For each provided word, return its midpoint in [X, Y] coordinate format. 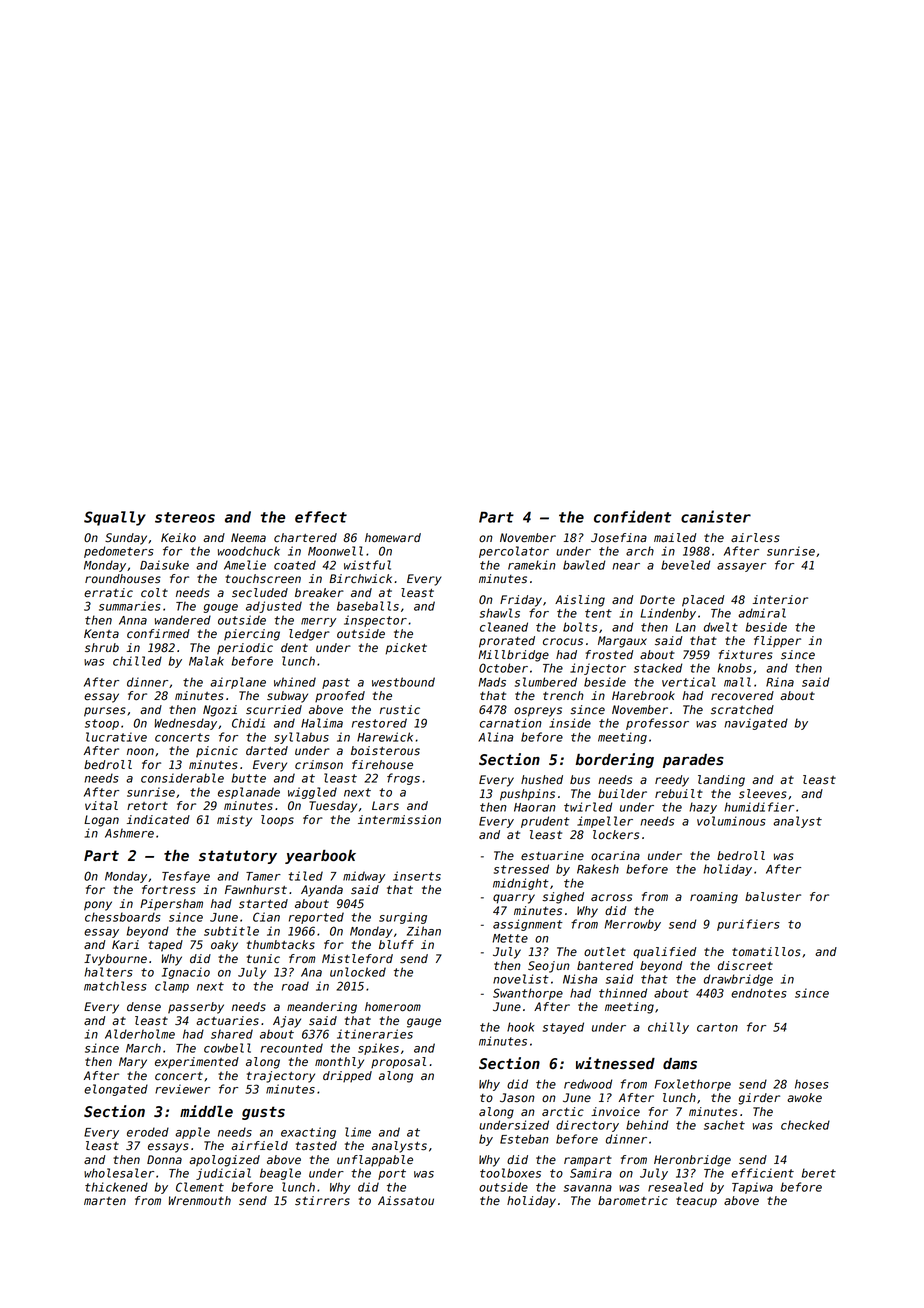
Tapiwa [752, 1188]
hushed [542, 780]
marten [105, 1201]
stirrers [322, 1201]
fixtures [746, 655]
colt [154, 593]
